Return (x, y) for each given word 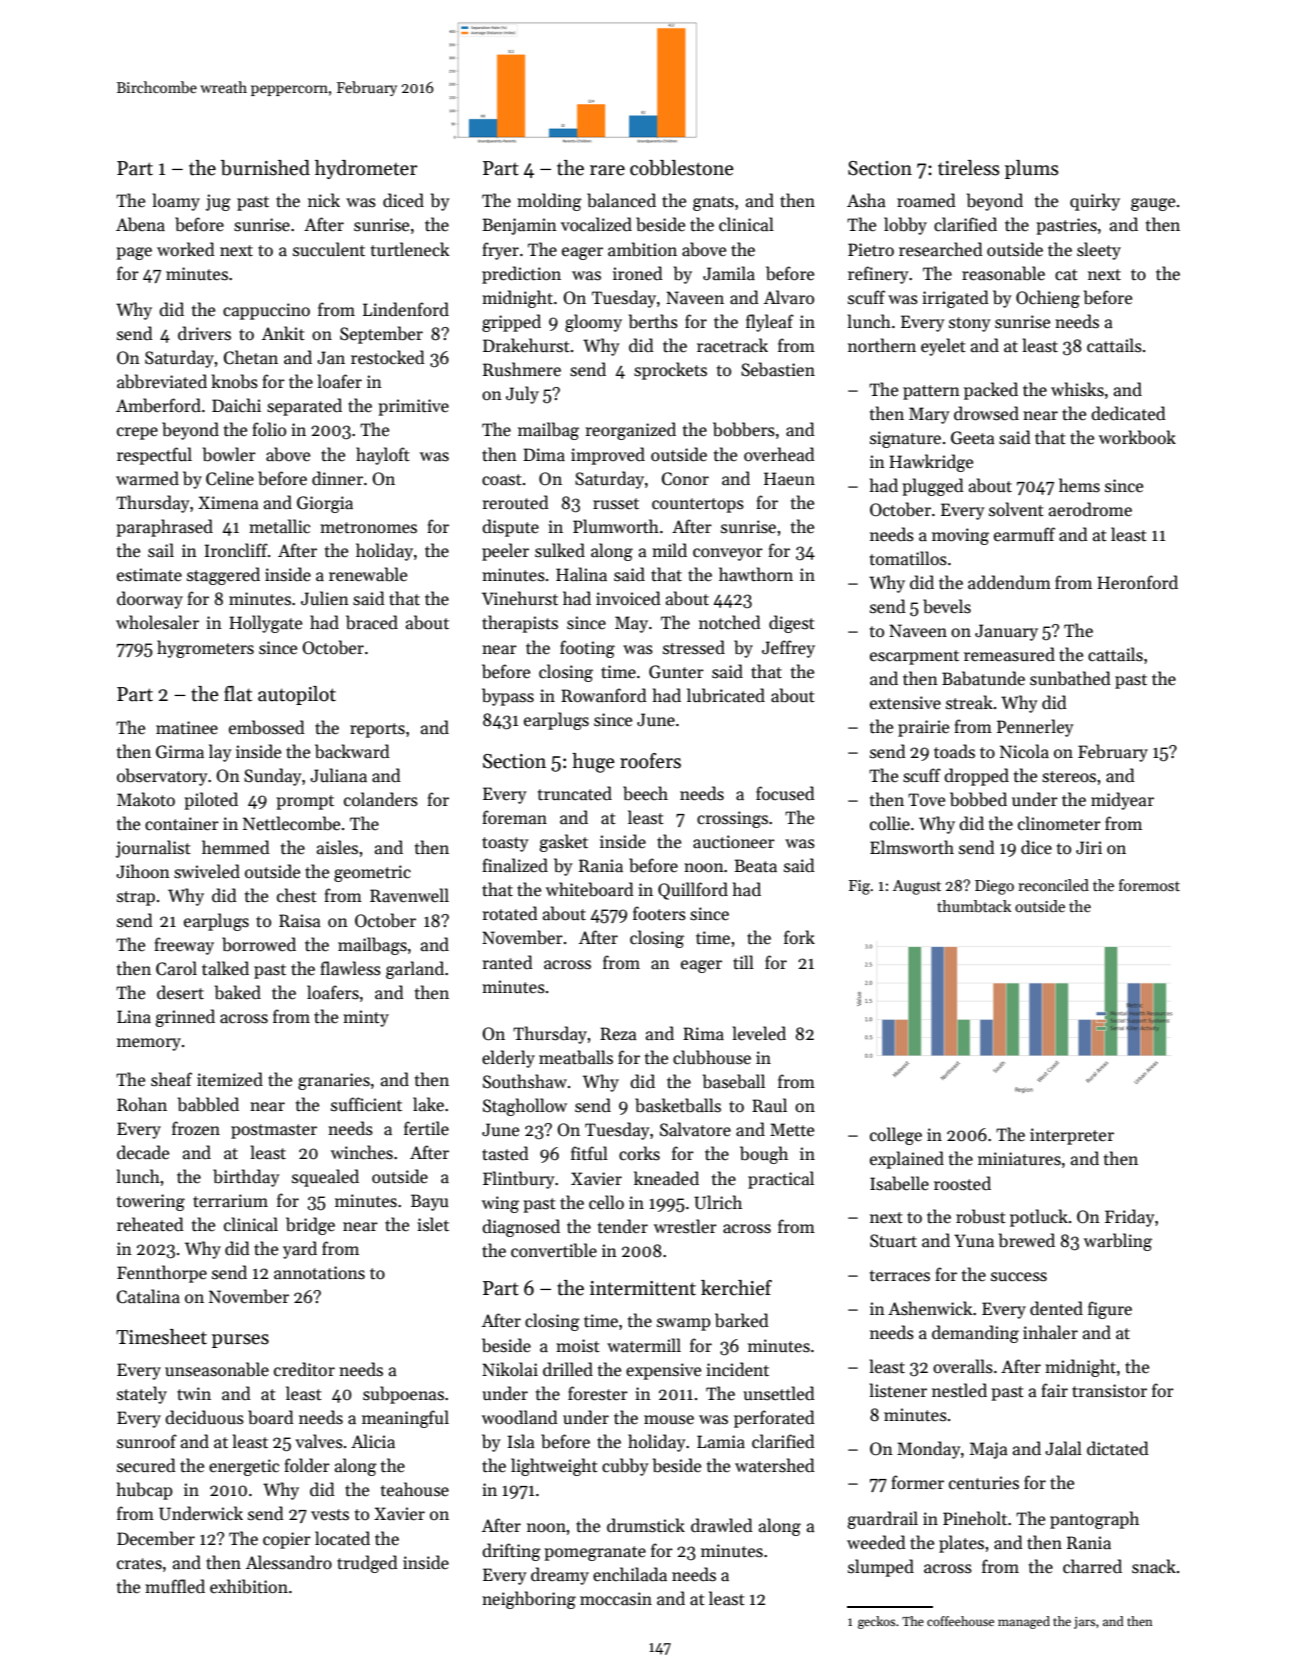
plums (1032, 169)
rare (607, 170)
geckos (876, 1622)
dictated (1118, 1448)
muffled (175, 1586)
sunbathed (1070, 678)
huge (593, 763)
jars (1084, 1623)
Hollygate (265, 624)
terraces (900, 1276)
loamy (176, 202)
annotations (319, 1273)
